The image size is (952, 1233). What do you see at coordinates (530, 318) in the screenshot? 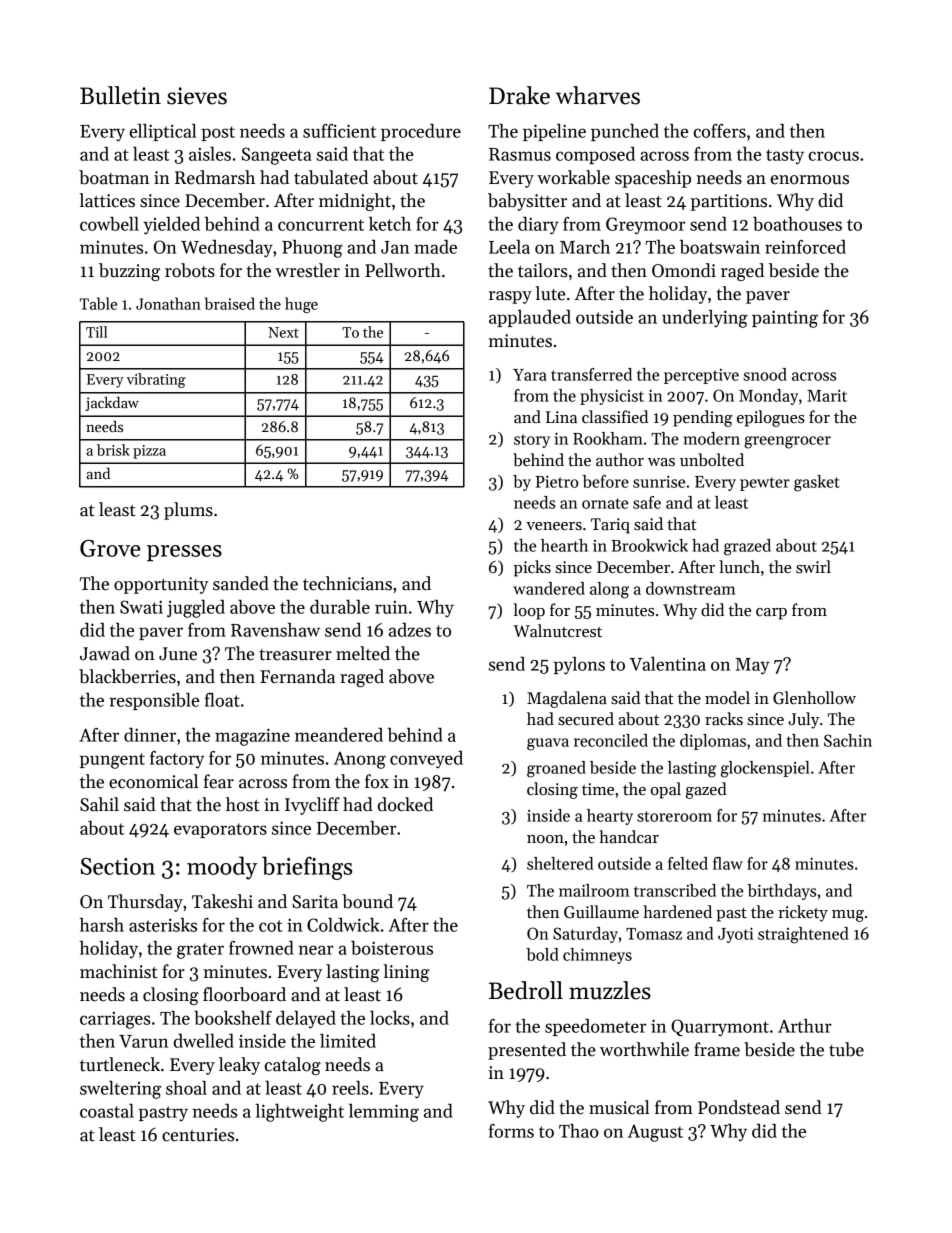
I see `applauded` at bounding box center [530, 318].
